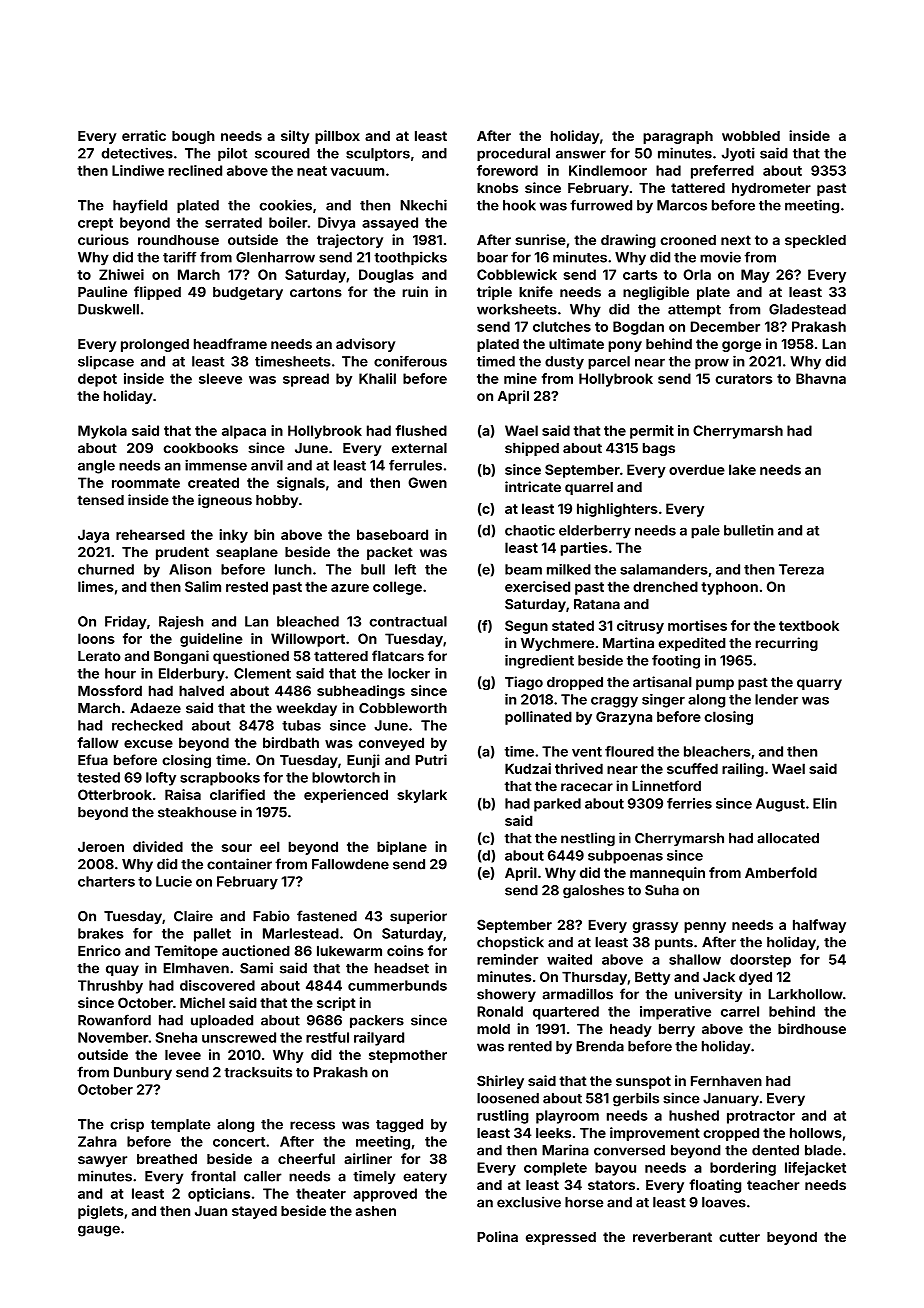  What do you see at coordinates (418, 917) in the image?
I see `superior` at bounding box center [418, 917].
